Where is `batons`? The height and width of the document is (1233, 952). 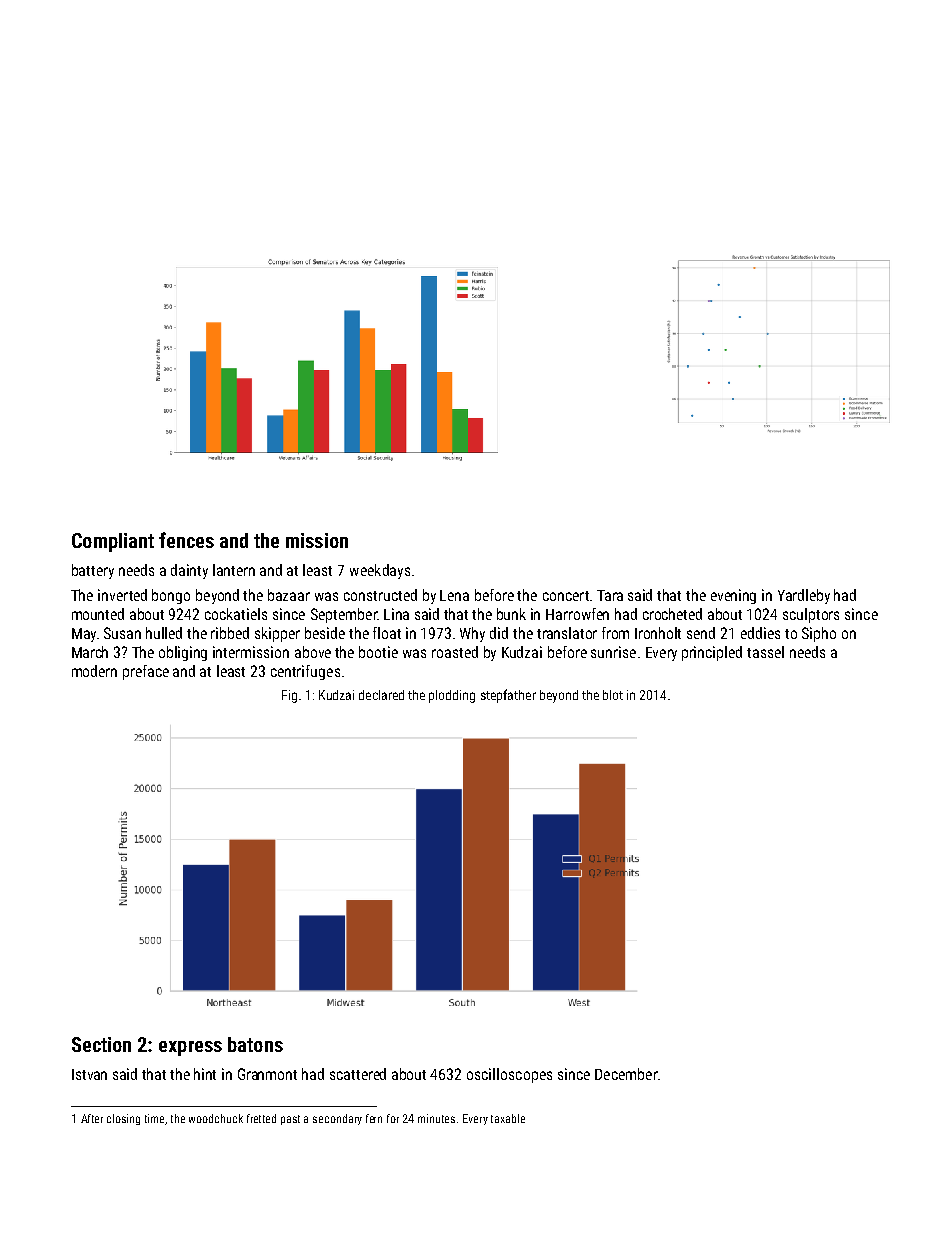
batons is located at coordinates (255, 1044).
